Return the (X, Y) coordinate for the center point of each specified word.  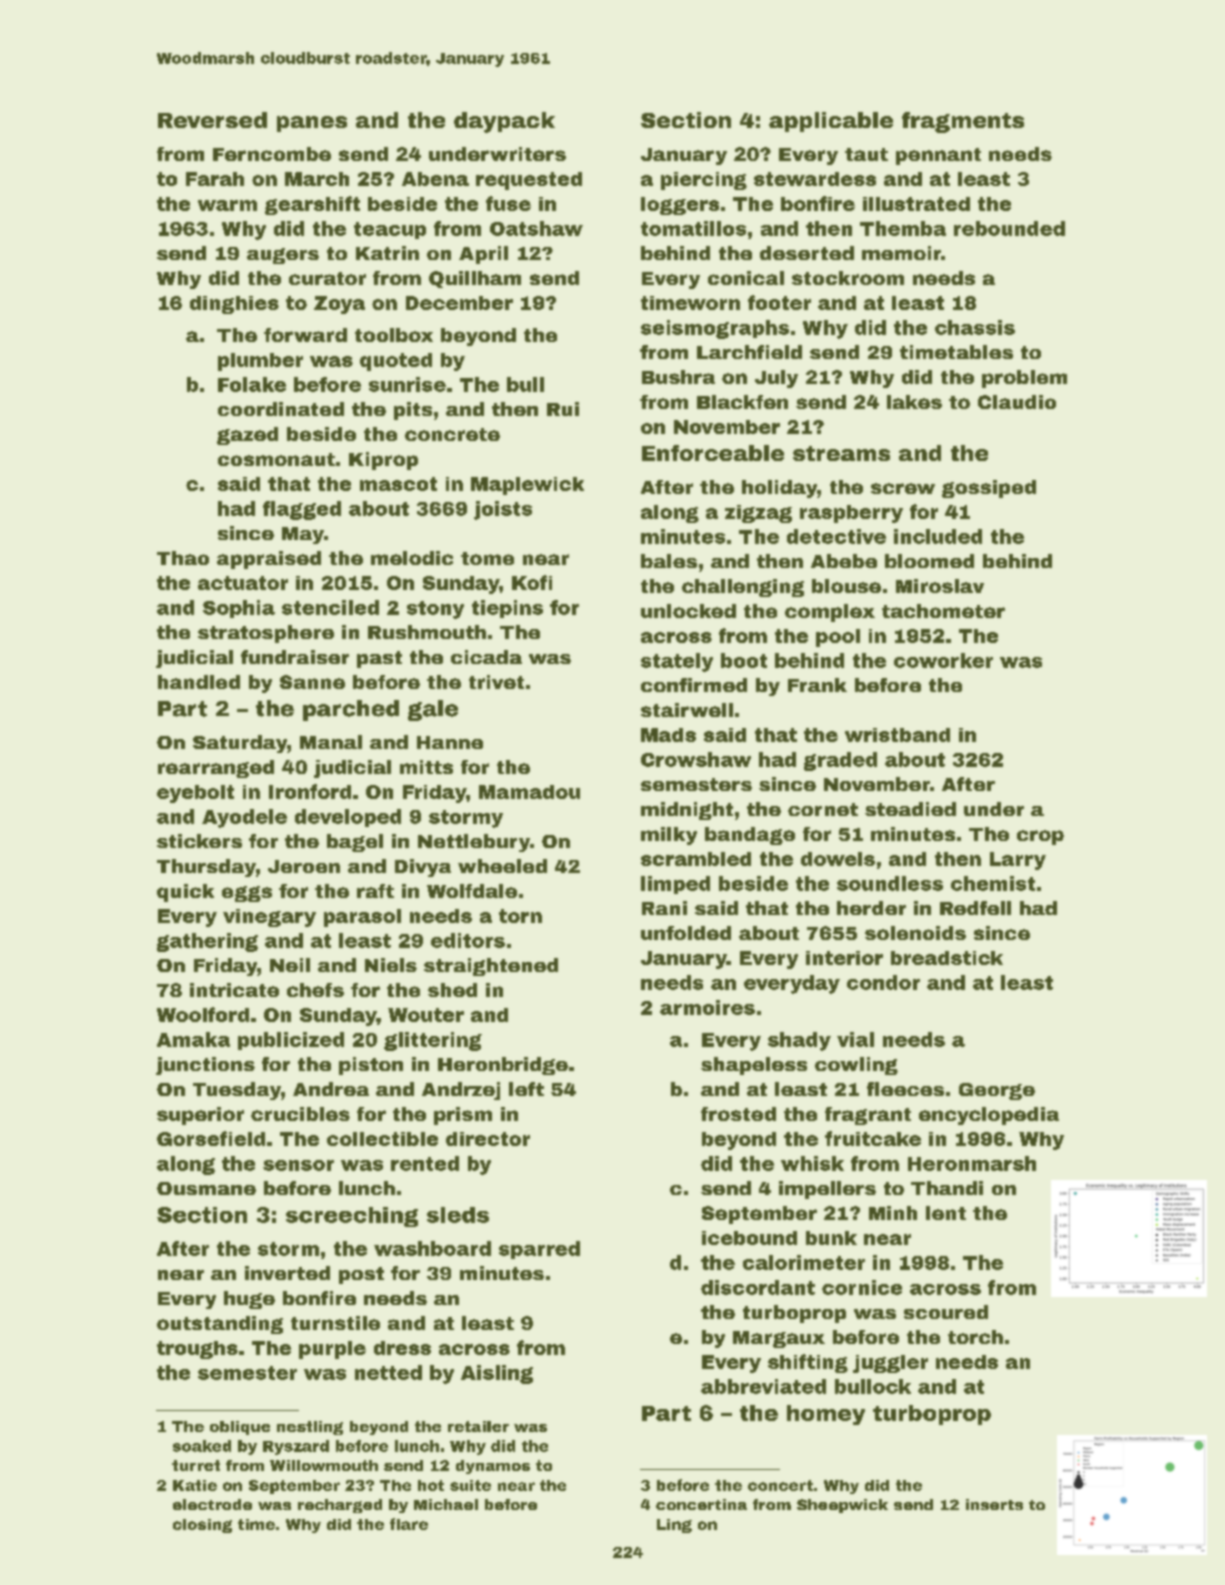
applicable (831, 122)
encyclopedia (989, 1116)
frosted (738, 1114)
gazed (247, 436)
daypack (504, 122)
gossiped (989, 489)
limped (675, 885)
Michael (446, 1504)
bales (669, 561)
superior (200, 1116)
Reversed (212, 120)
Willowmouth (324, 1465)
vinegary (269, 918)
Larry (1018, 861)
